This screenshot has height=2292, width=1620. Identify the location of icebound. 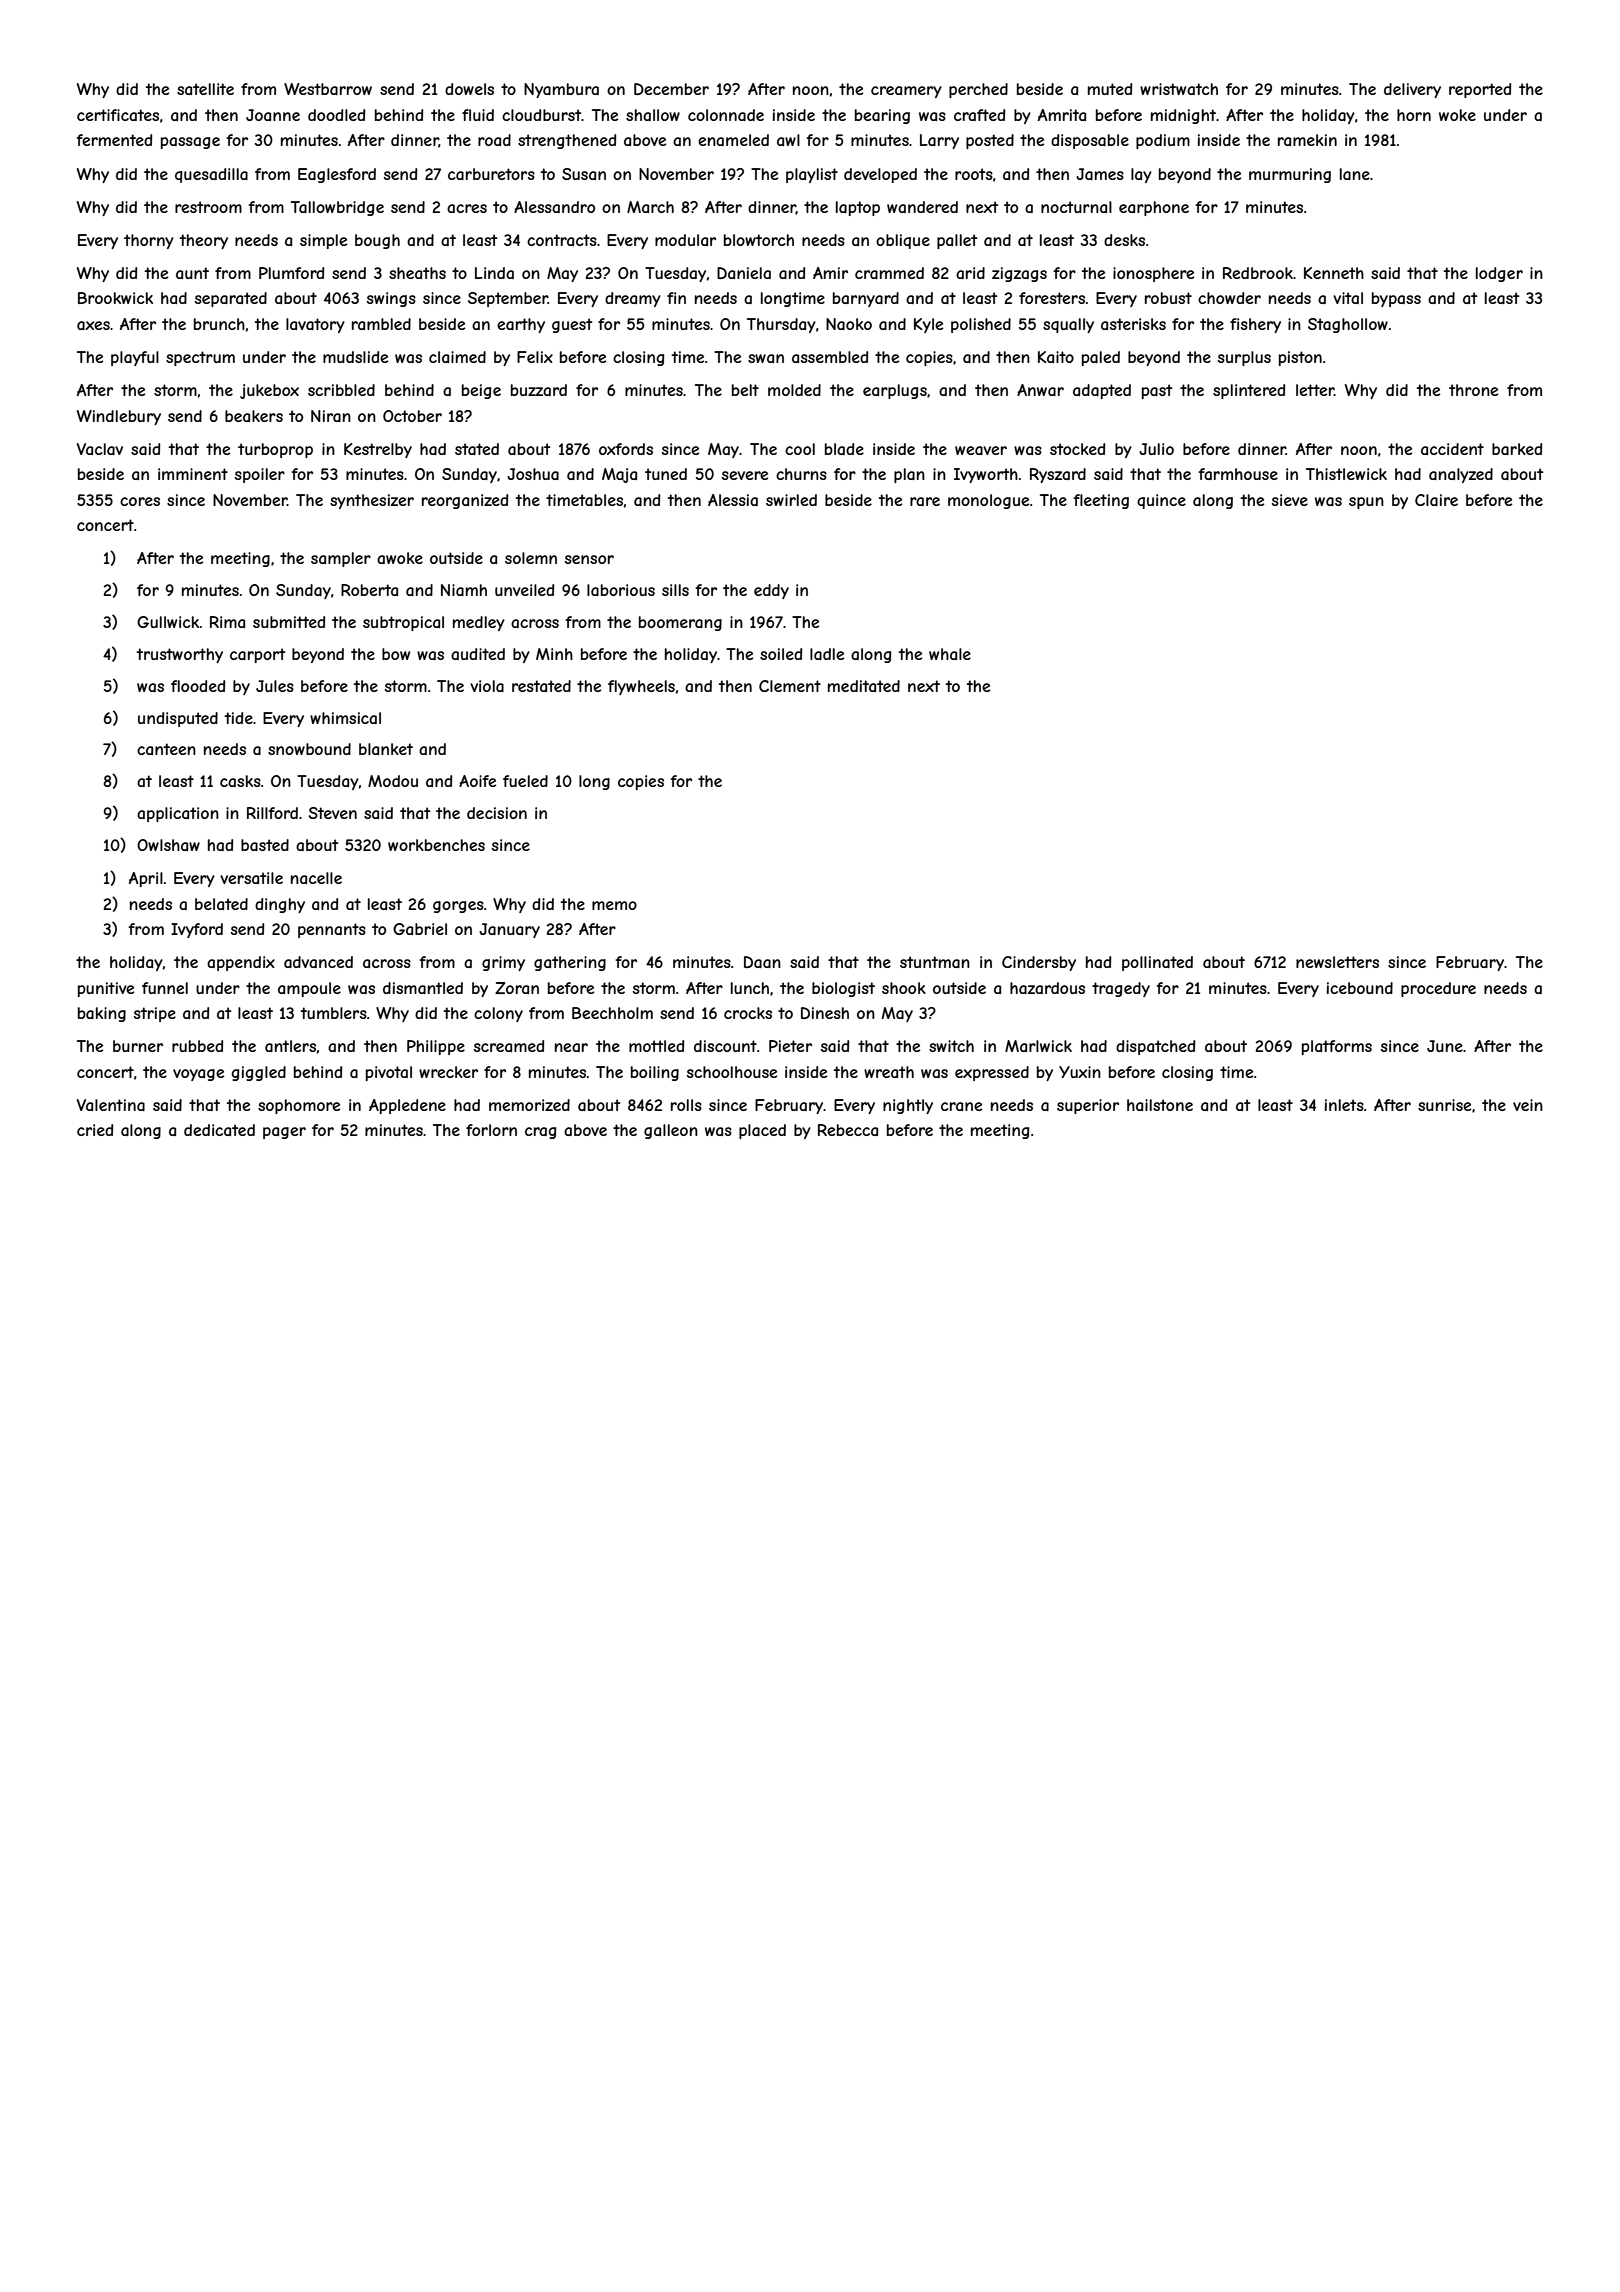
(1360, 988).
